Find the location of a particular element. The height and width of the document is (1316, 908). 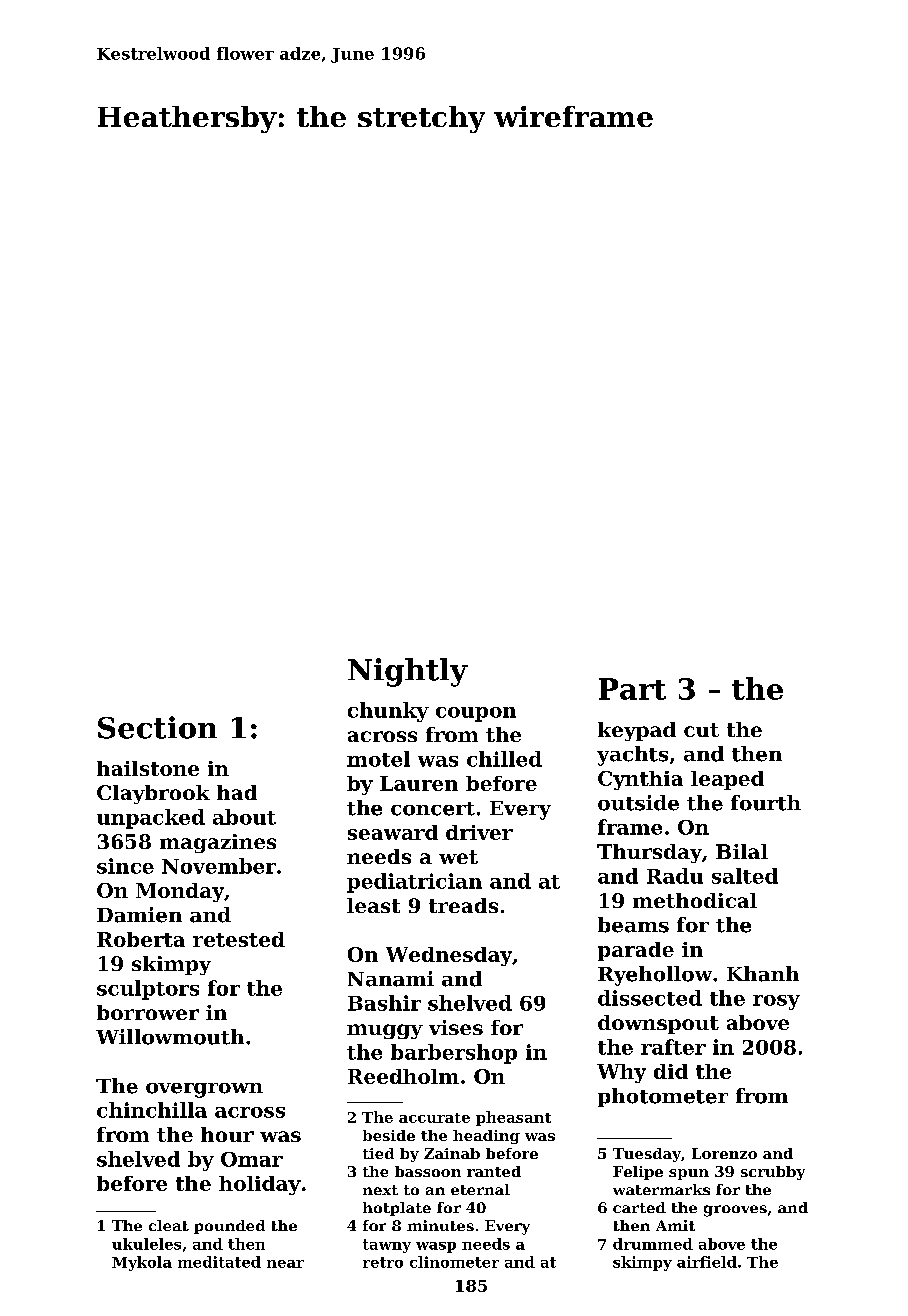

motel is located at coordinates (378, 759).
